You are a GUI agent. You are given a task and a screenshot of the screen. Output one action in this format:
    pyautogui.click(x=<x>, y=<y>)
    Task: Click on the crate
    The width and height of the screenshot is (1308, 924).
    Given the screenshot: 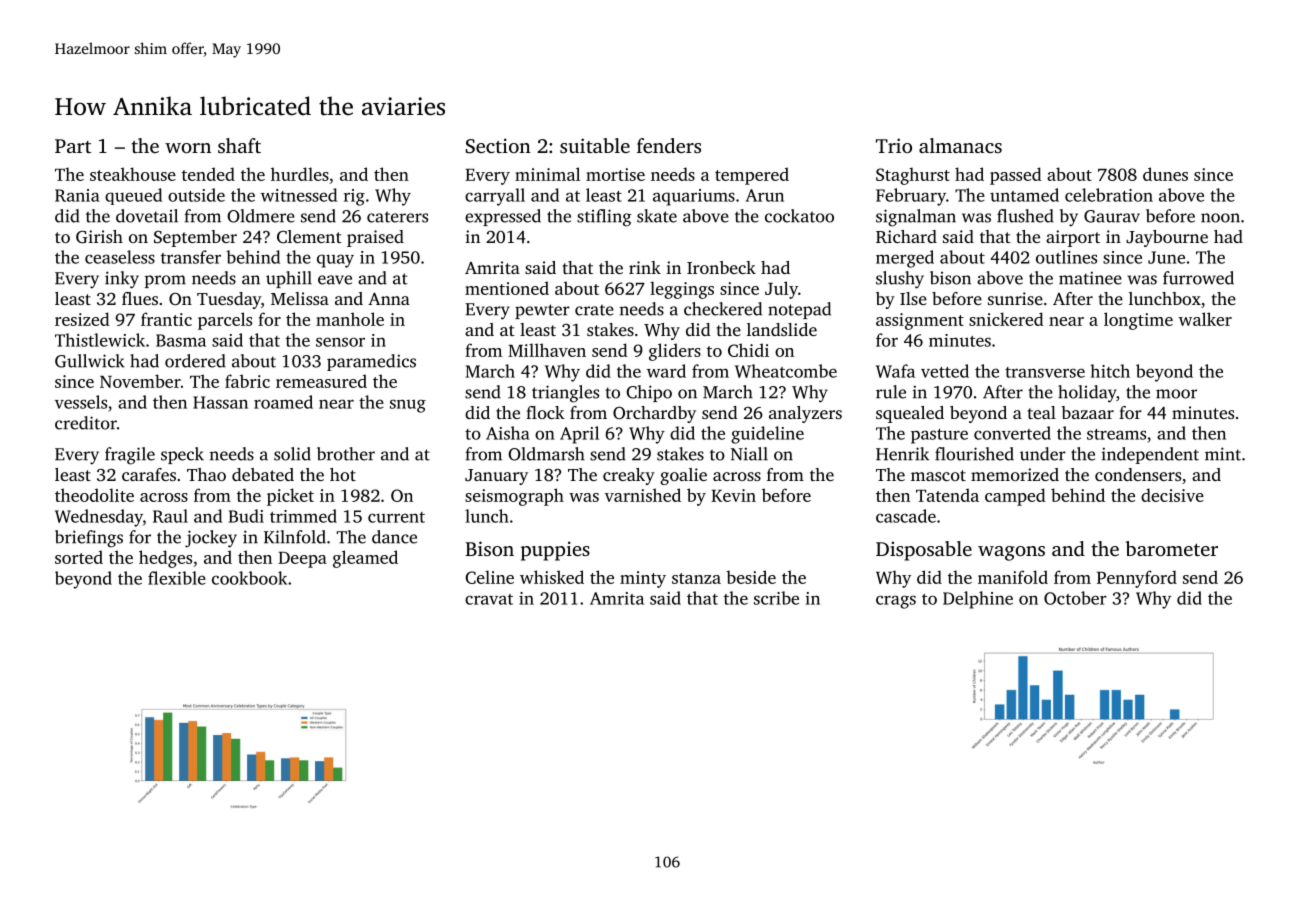 What is the action you would take?
    pyautogui.click(x=594, y=310)
